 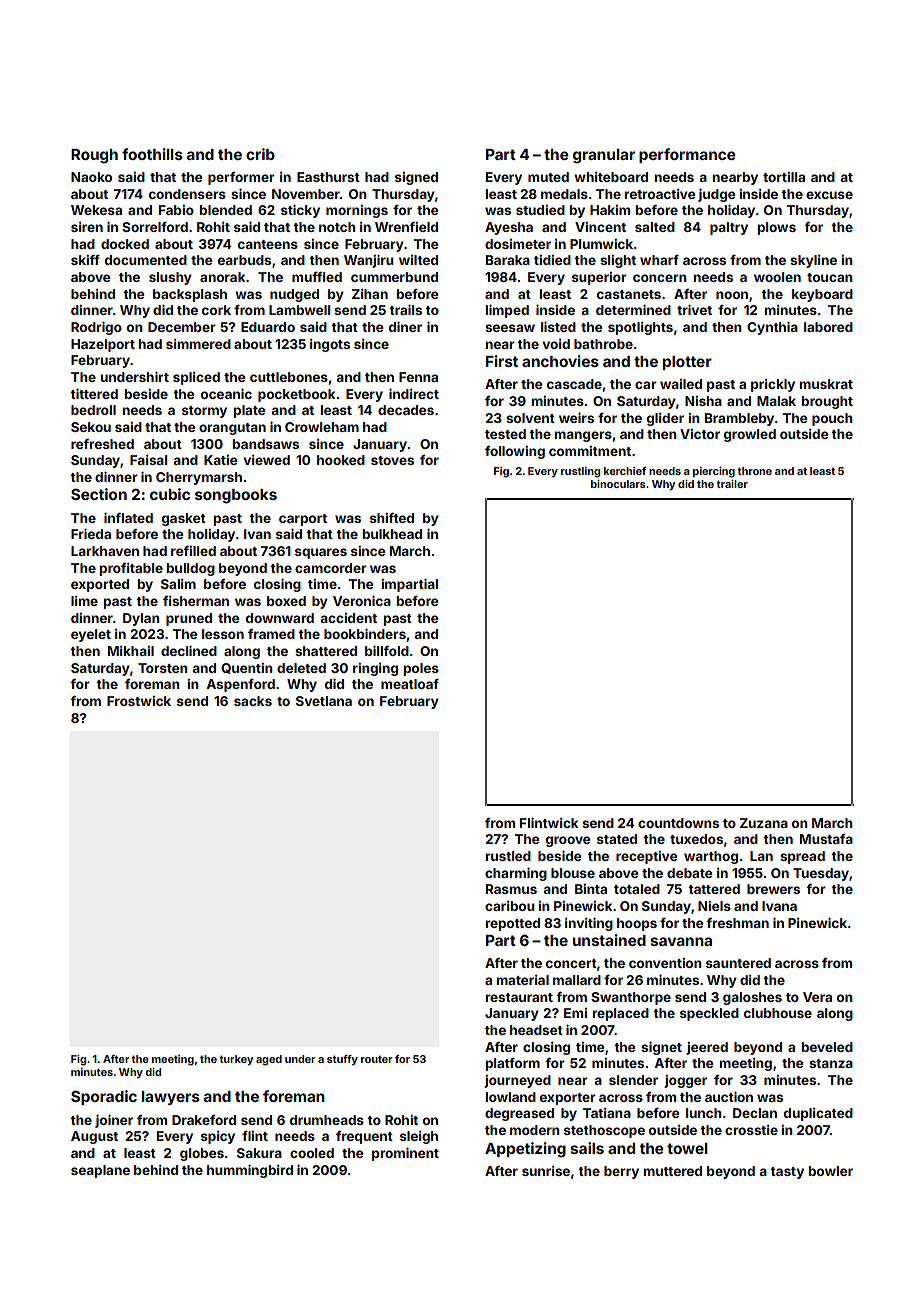 I want to click on oceanic, so click(x=226, y=394).
